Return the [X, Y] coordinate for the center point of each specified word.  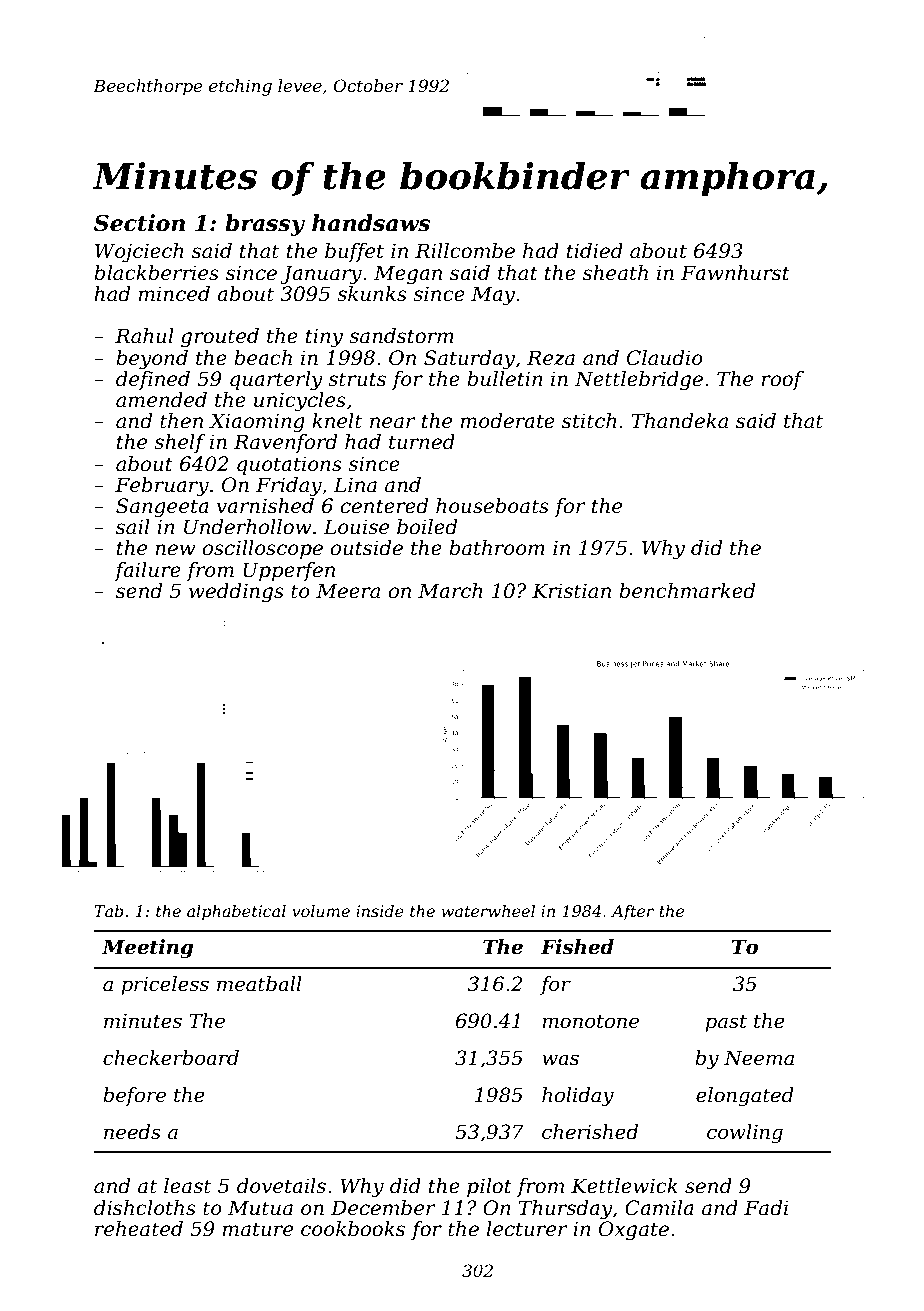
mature [257, 1229]
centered [384, 506]
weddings [236, 593]
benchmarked [687, 591]
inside [380, 911]
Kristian [571, 591]
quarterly [276, 381]
